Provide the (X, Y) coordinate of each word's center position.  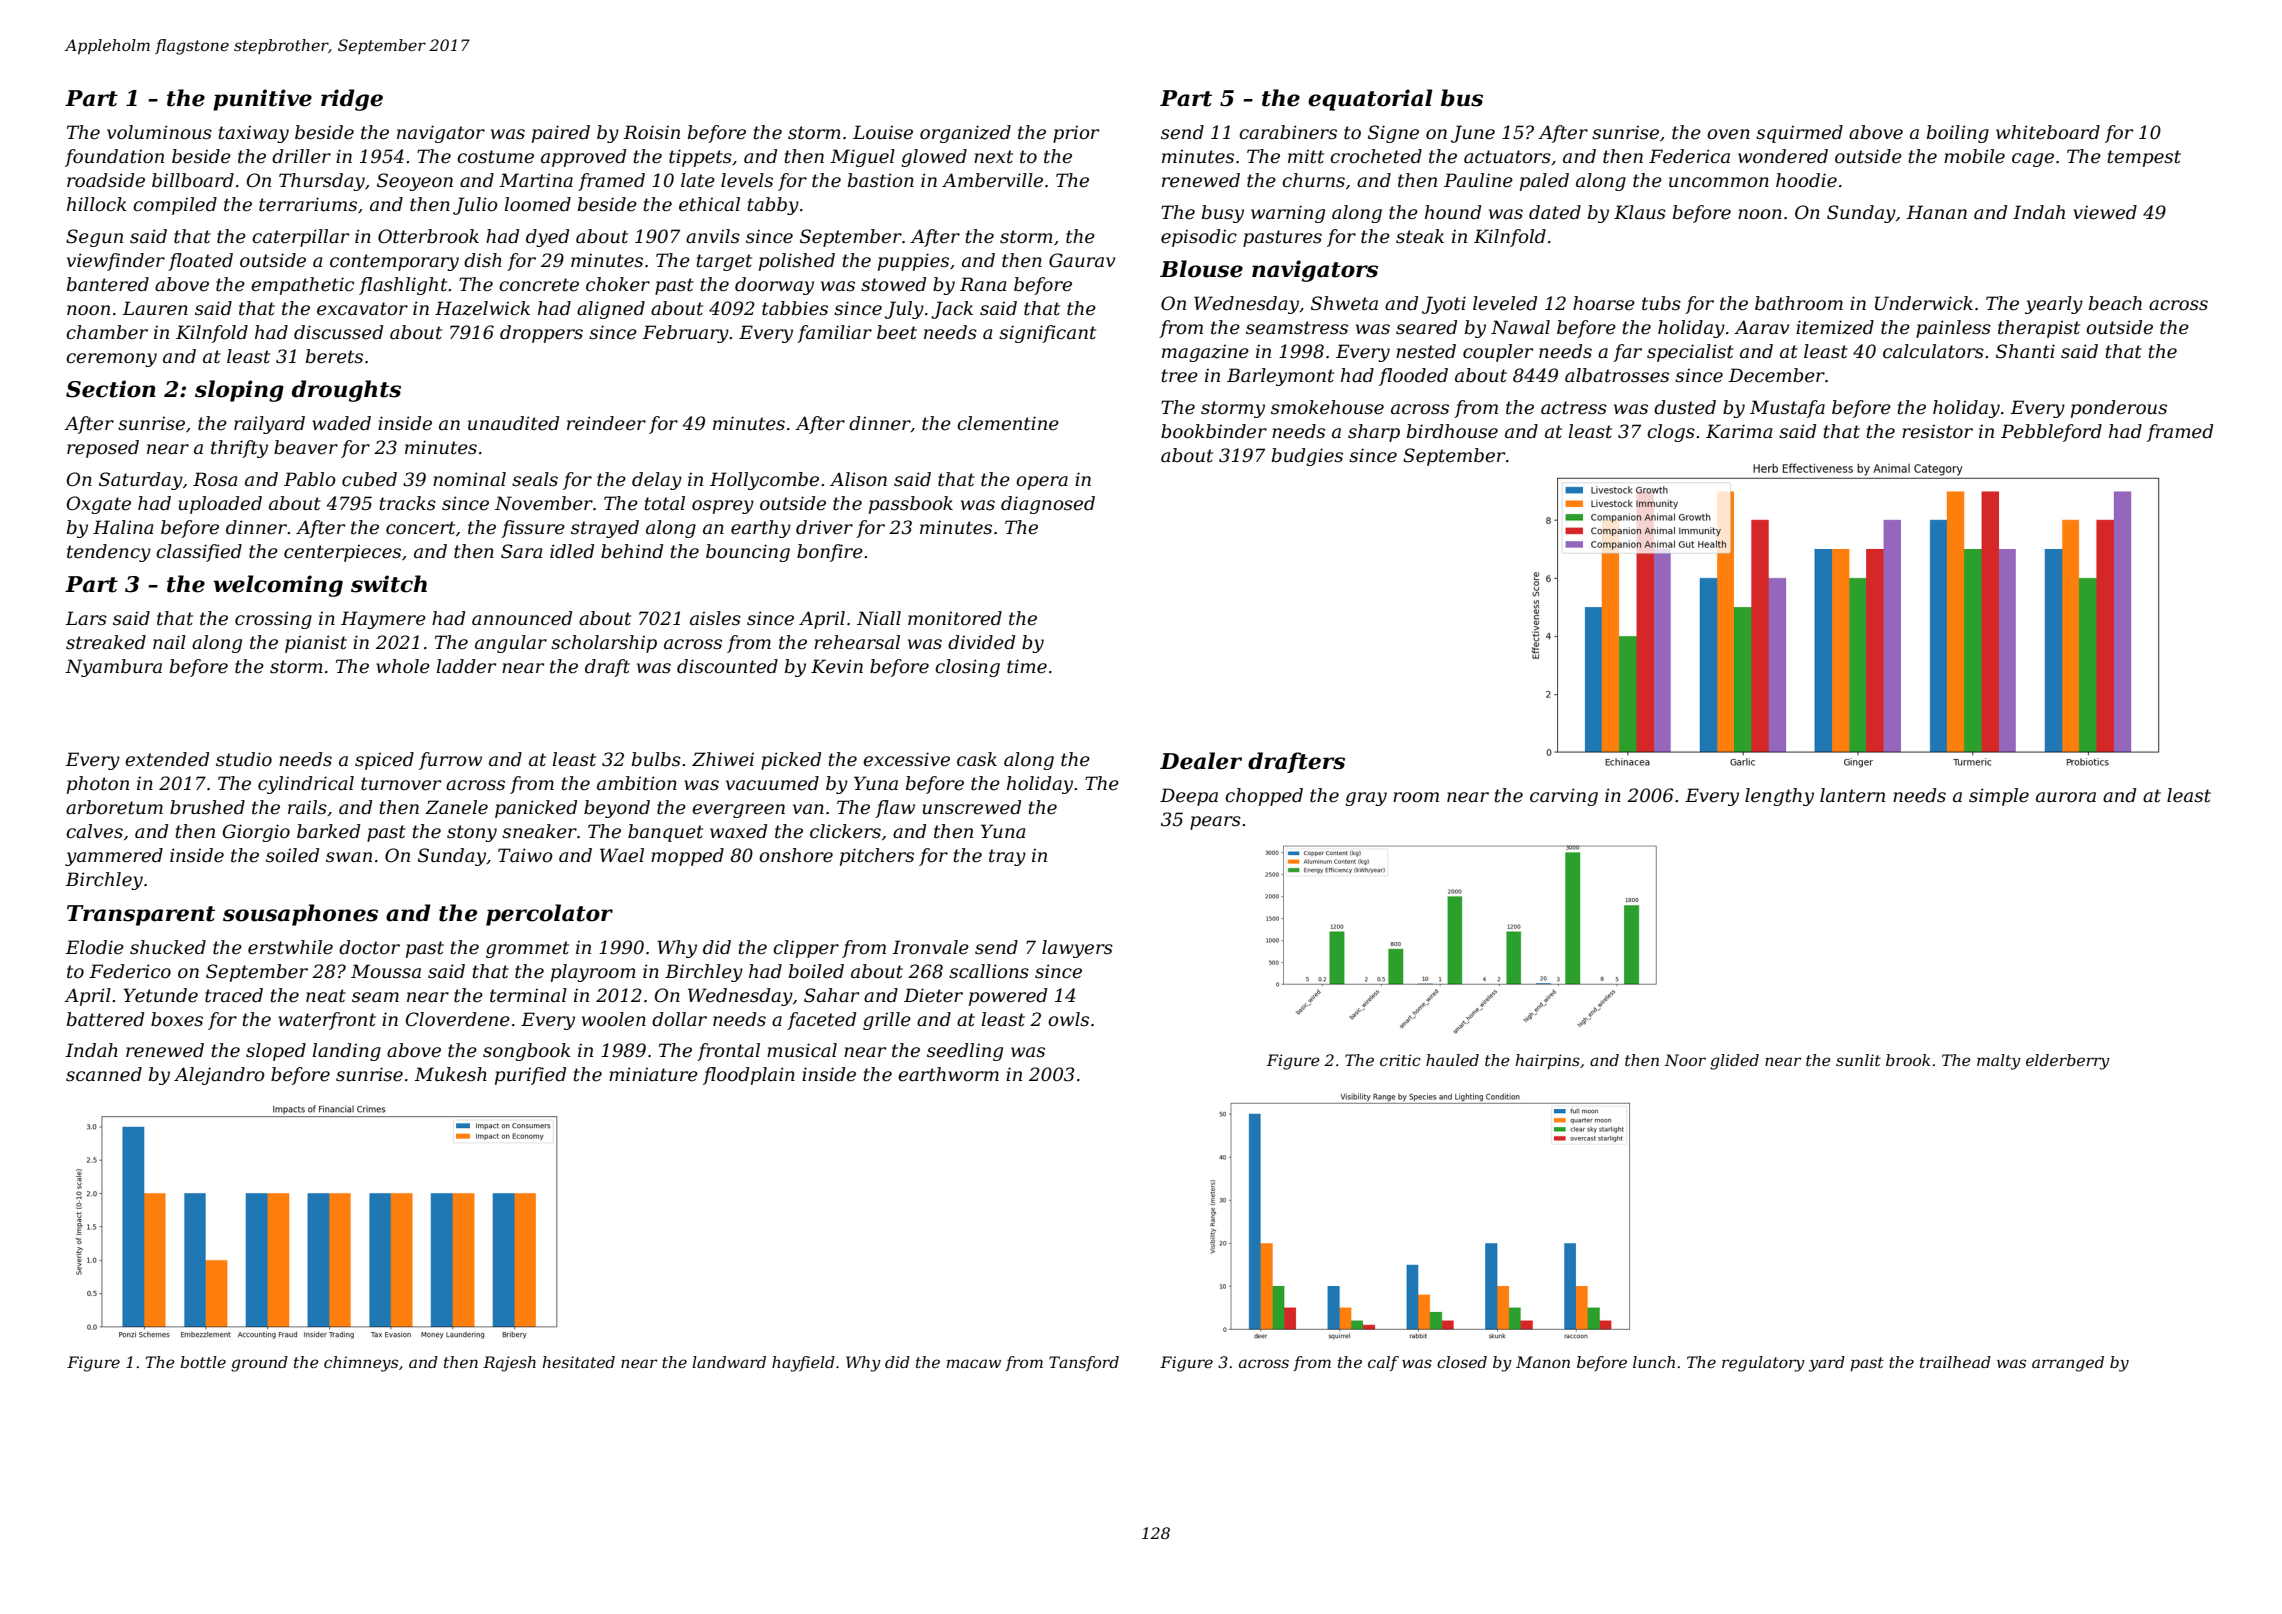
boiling (1958, 134)
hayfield (803, 1364)
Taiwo (525, 855)
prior (1076, 134)
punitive (262, 100)
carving (1564, 797)
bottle (203, 1362)
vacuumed (772, 783)
